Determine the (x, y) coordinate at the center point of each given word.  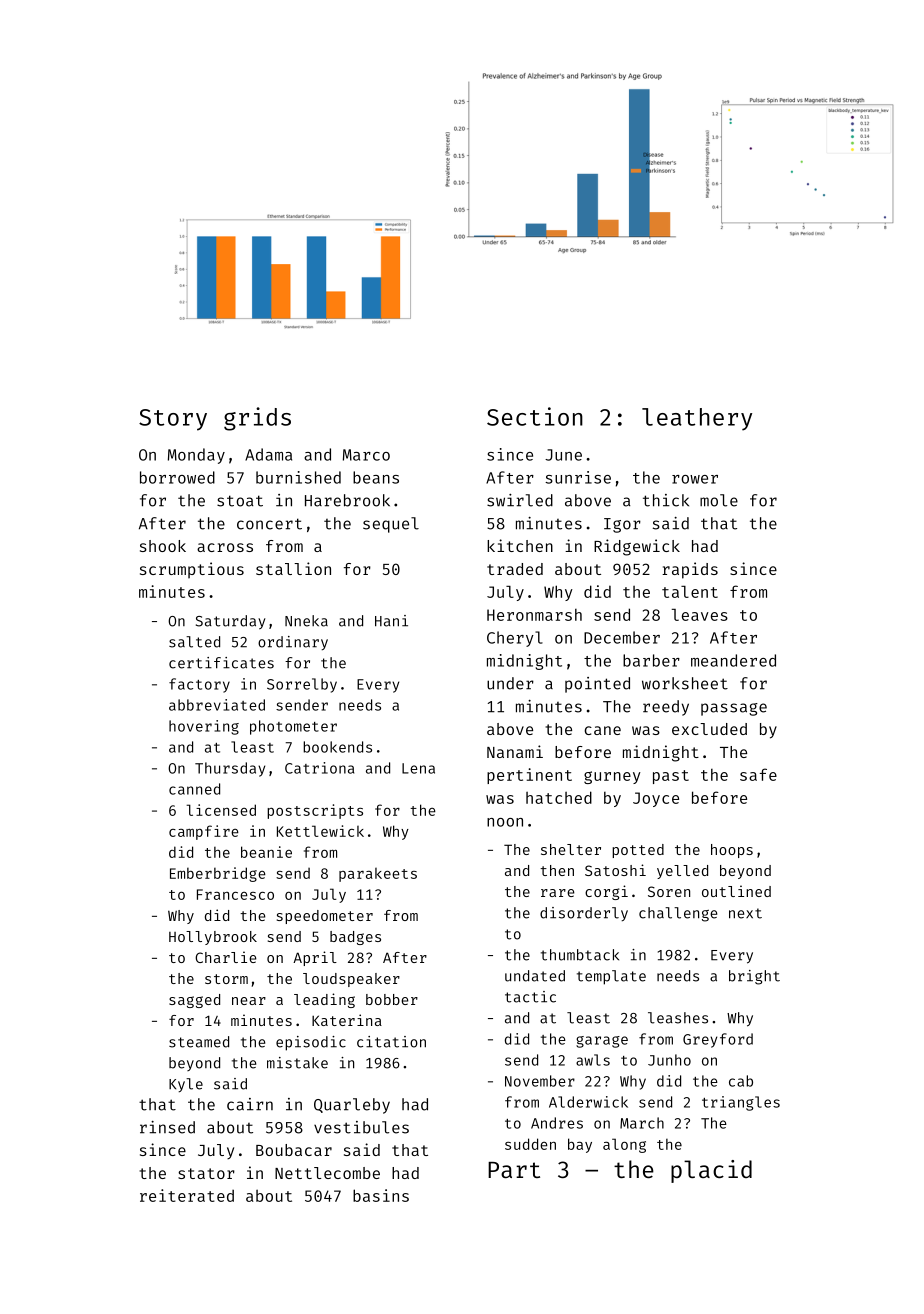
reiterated (187, 1195)
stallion (293, 568)
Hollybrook (213, 938)
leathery (697, 419)
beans (376, 477)
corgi (606, 892)
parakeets (378, 875)
